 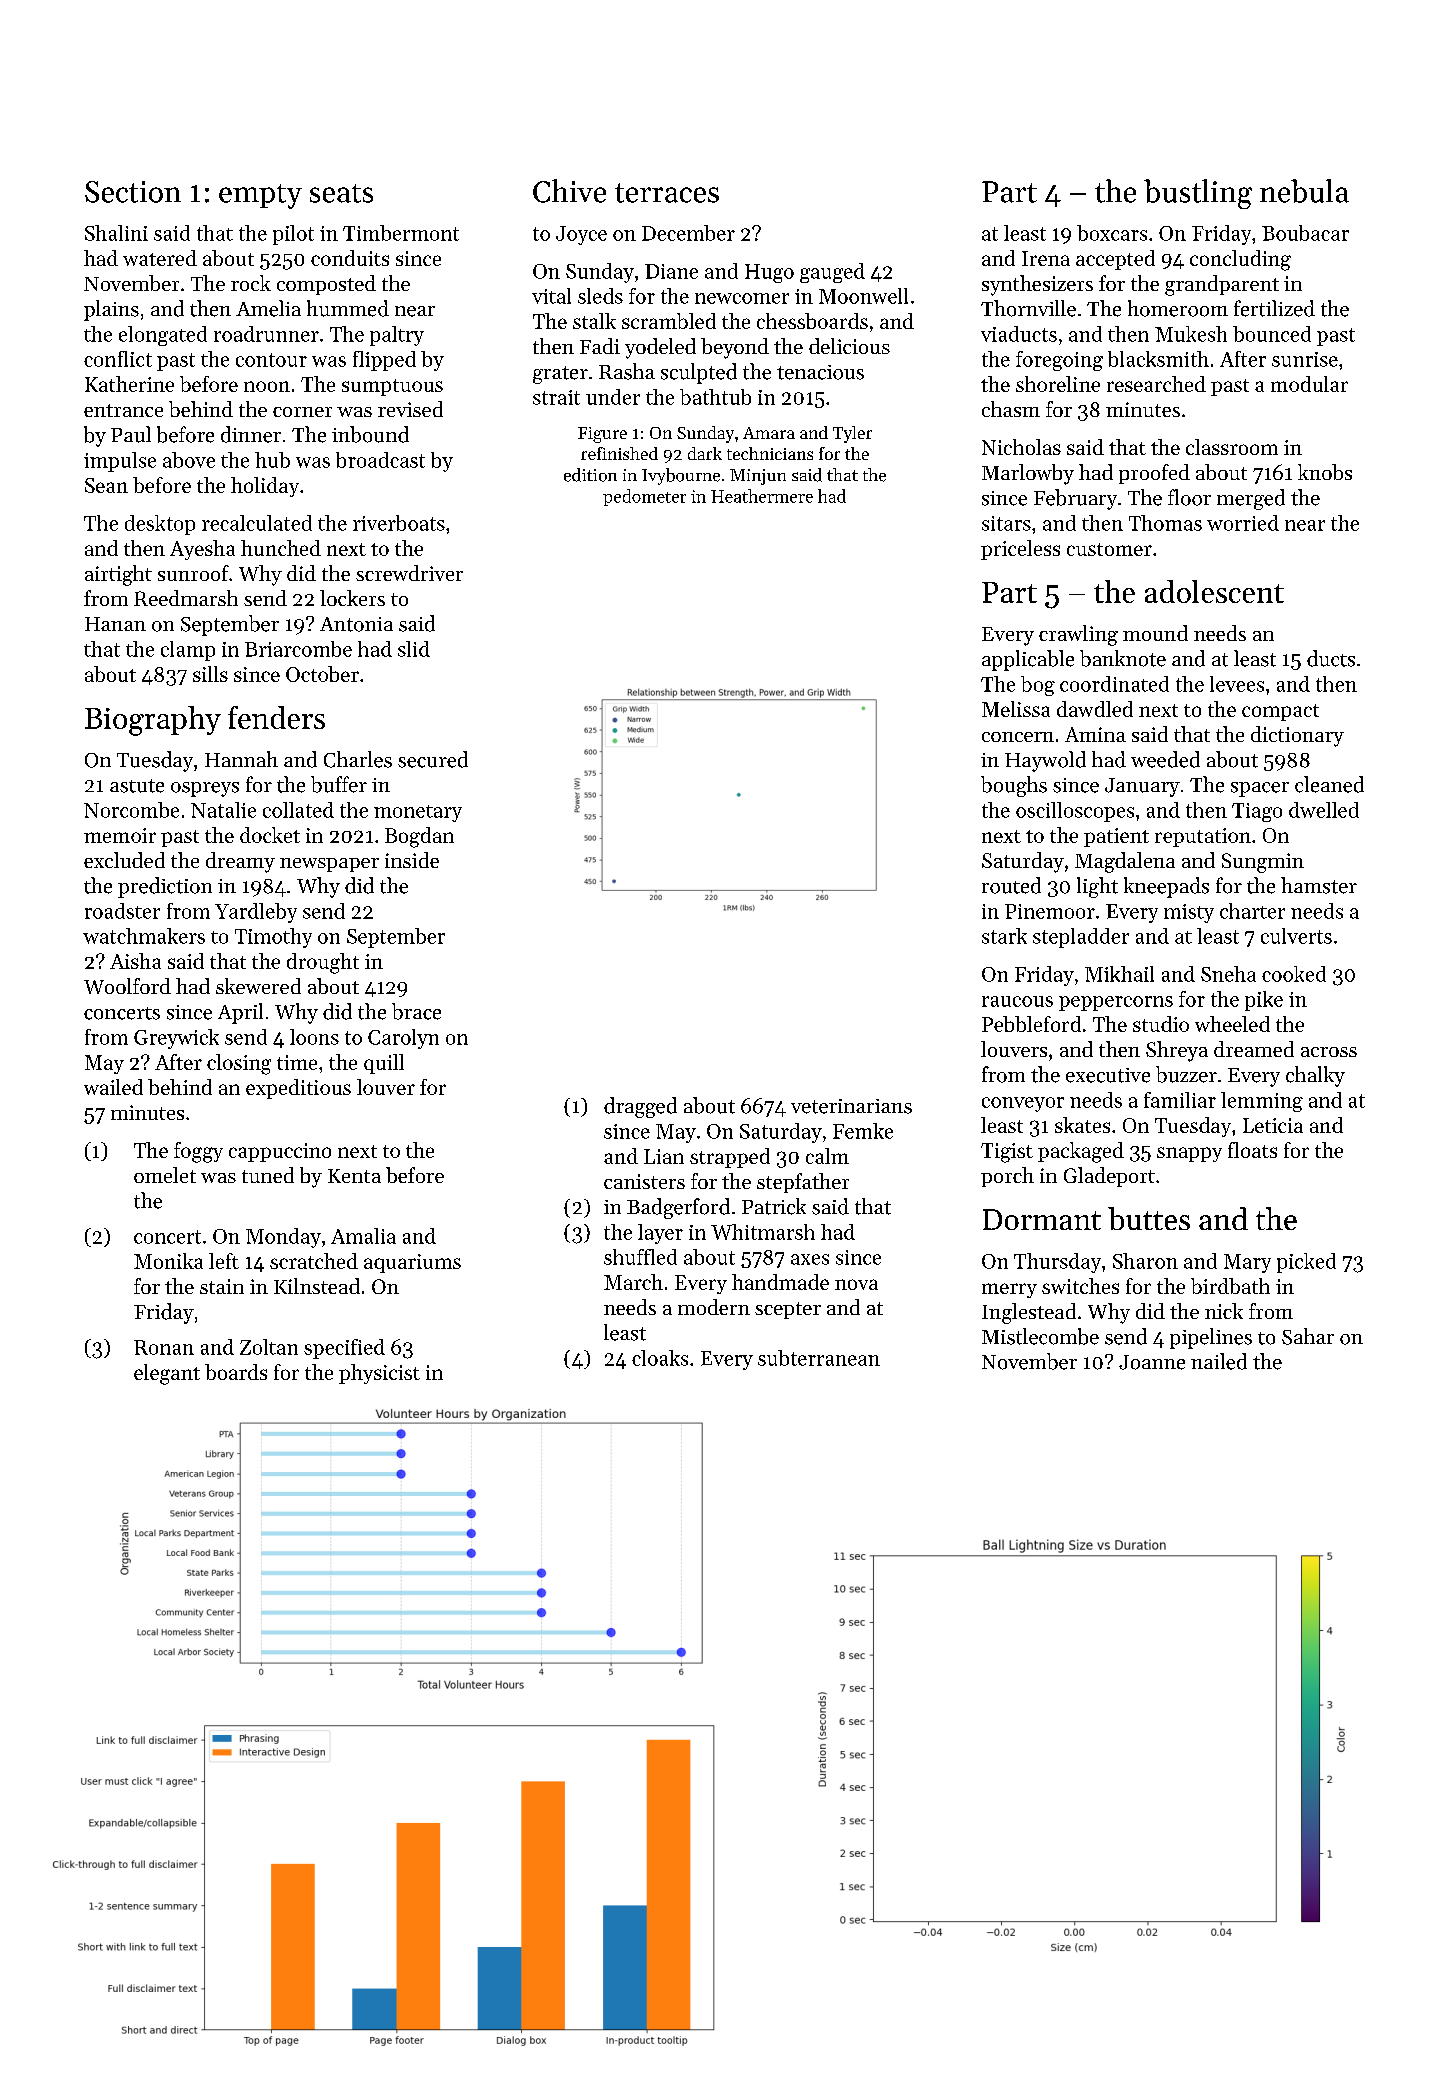 I want to click on Sahar, so click(x=1308, y=1336).
